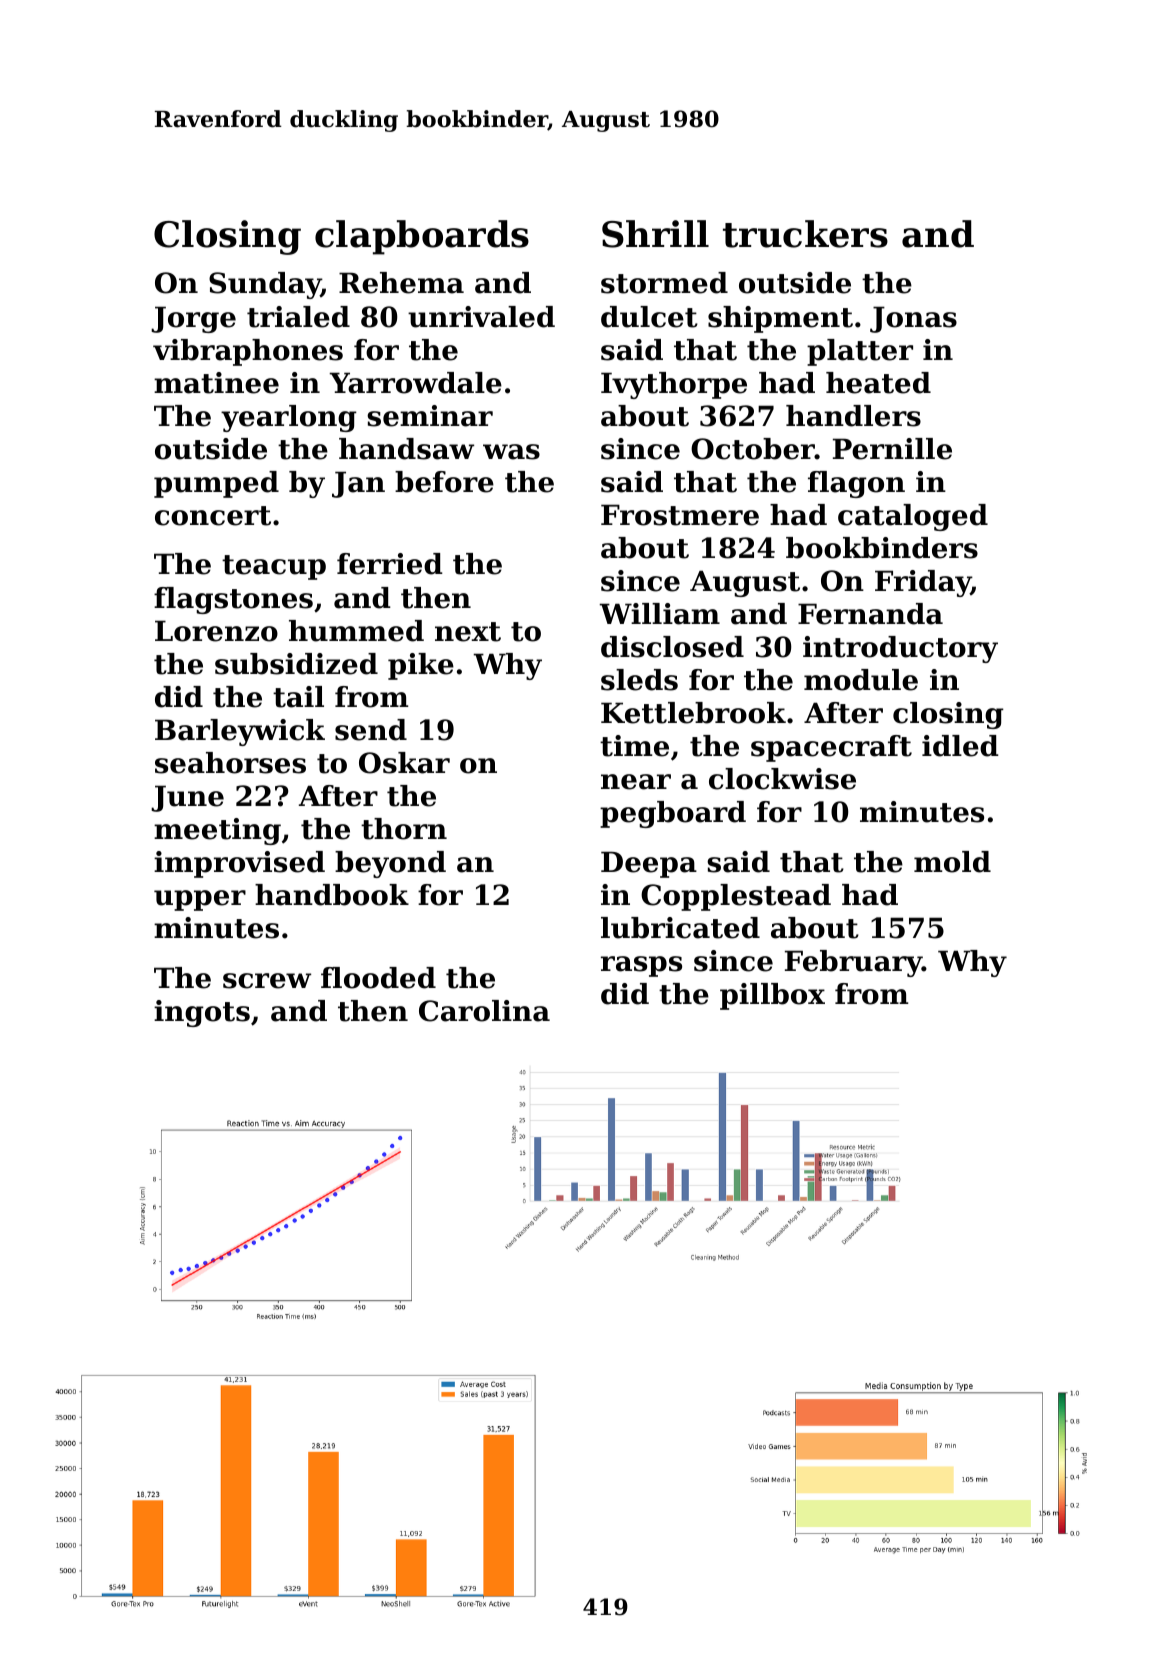 The height and width of the screenshot is (1654, 1165). I want to click on before, so click(444, 482).
